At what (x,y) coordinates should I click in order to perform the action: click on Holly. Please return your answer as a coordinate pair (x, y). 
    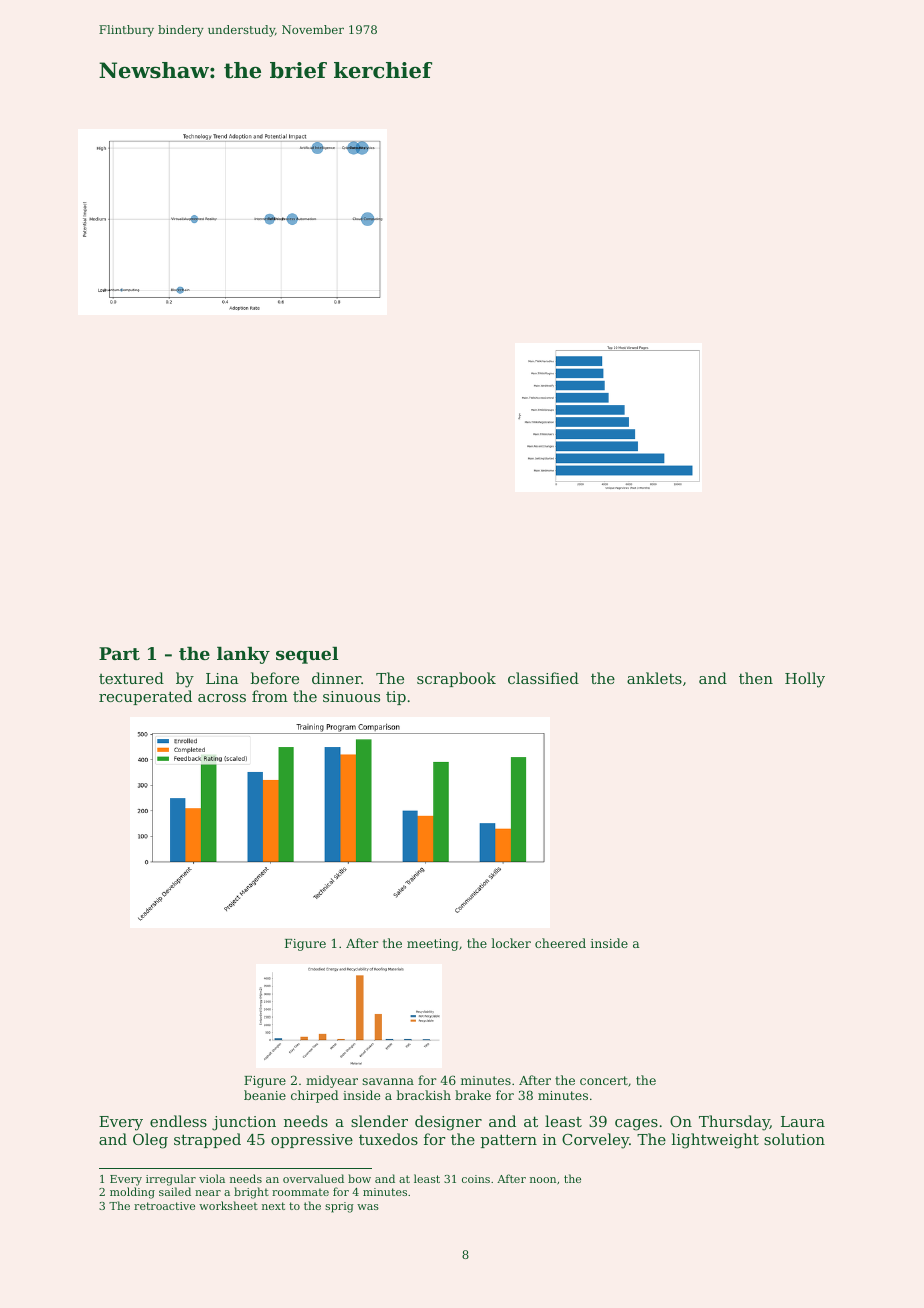
    Looking at the image, I should click on (805, 680).
